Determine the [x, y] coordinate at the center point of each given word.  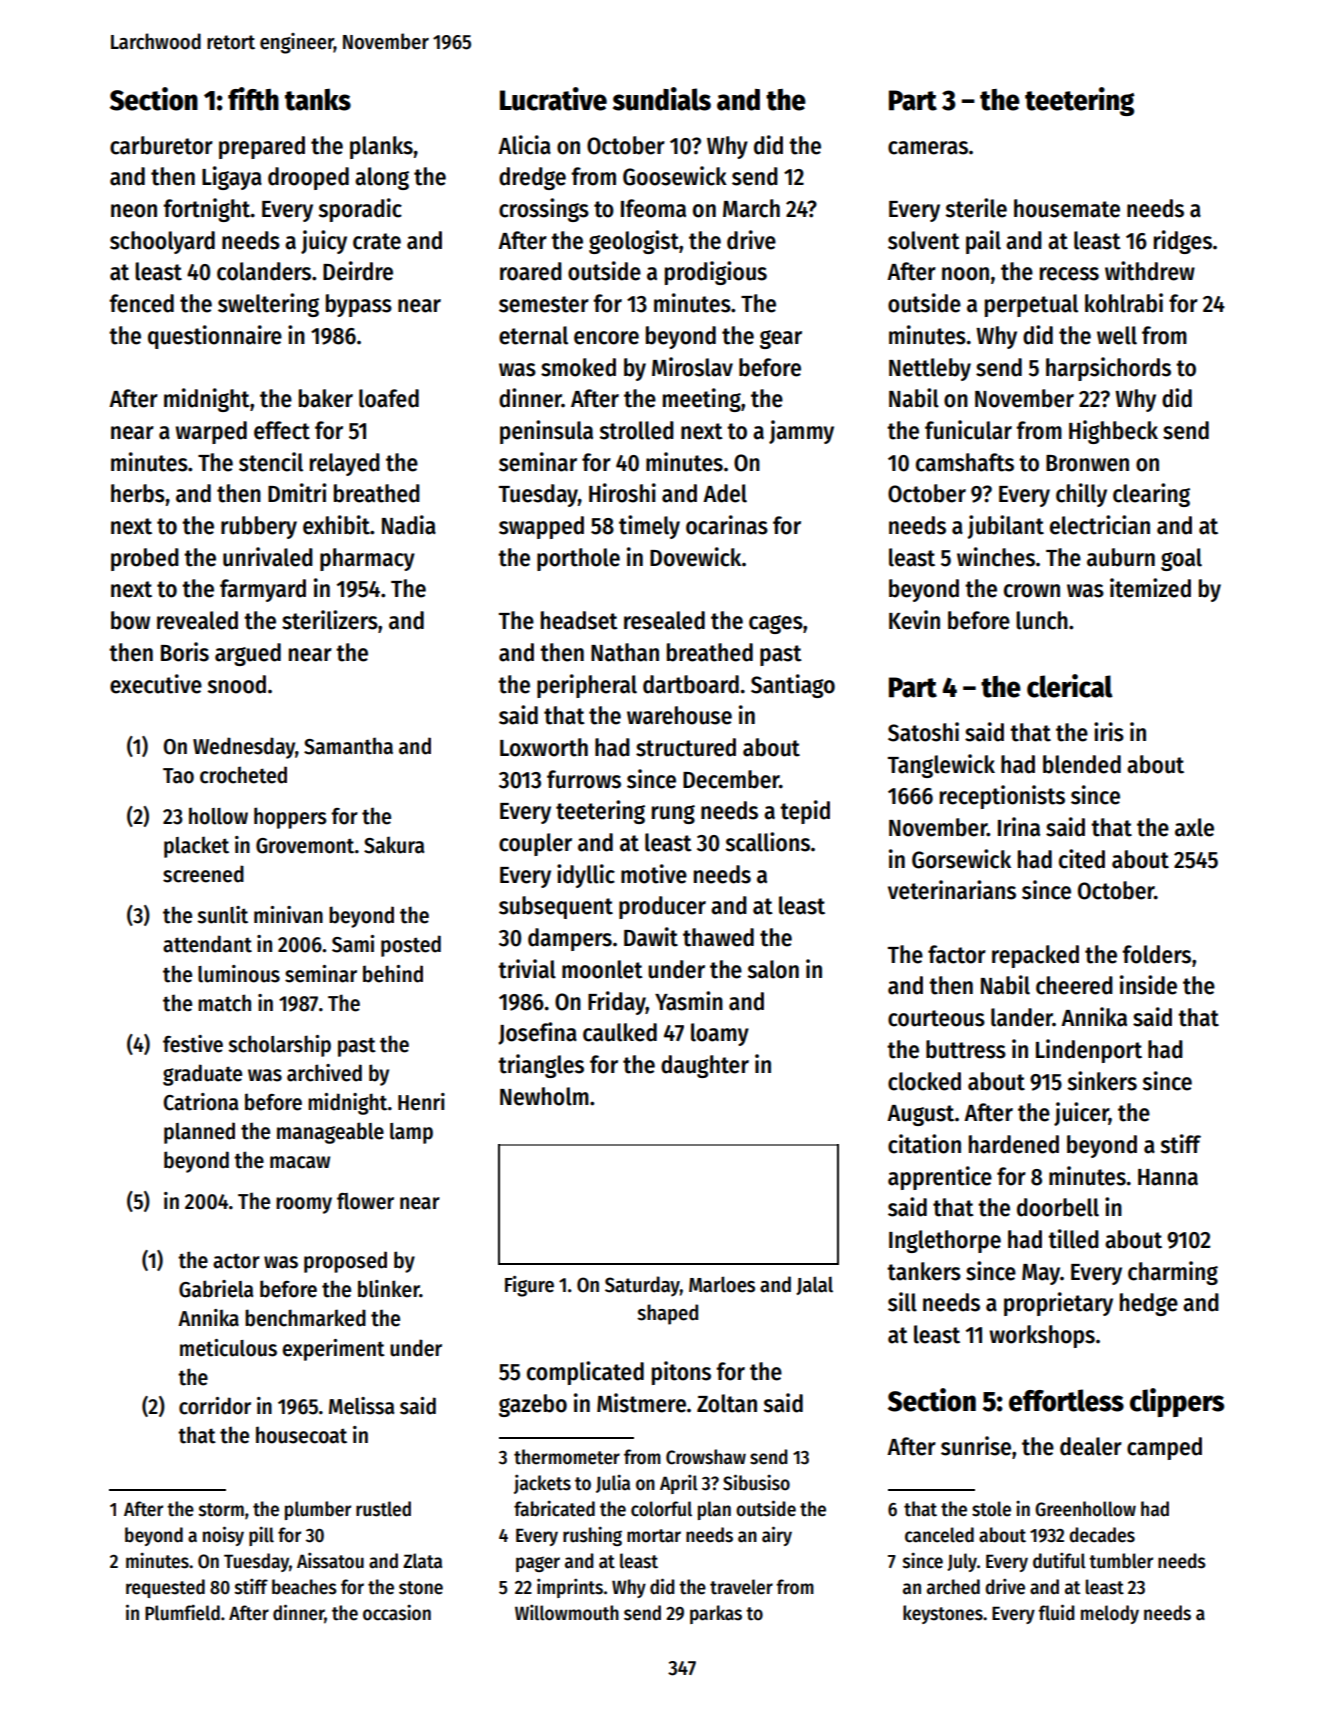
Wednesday [244, 748]
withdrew [1150, 271]
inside [1148, 985]
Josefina [537, 1033]
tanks [318, 100]
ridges [1183, 242]
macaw [300, 1162]
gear [781, 339]
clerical [1070, 686]
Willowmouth [567, 1612]
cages [776, 624]
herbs [138, 493]
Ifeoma [653, 208]
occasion [397, 1613]
